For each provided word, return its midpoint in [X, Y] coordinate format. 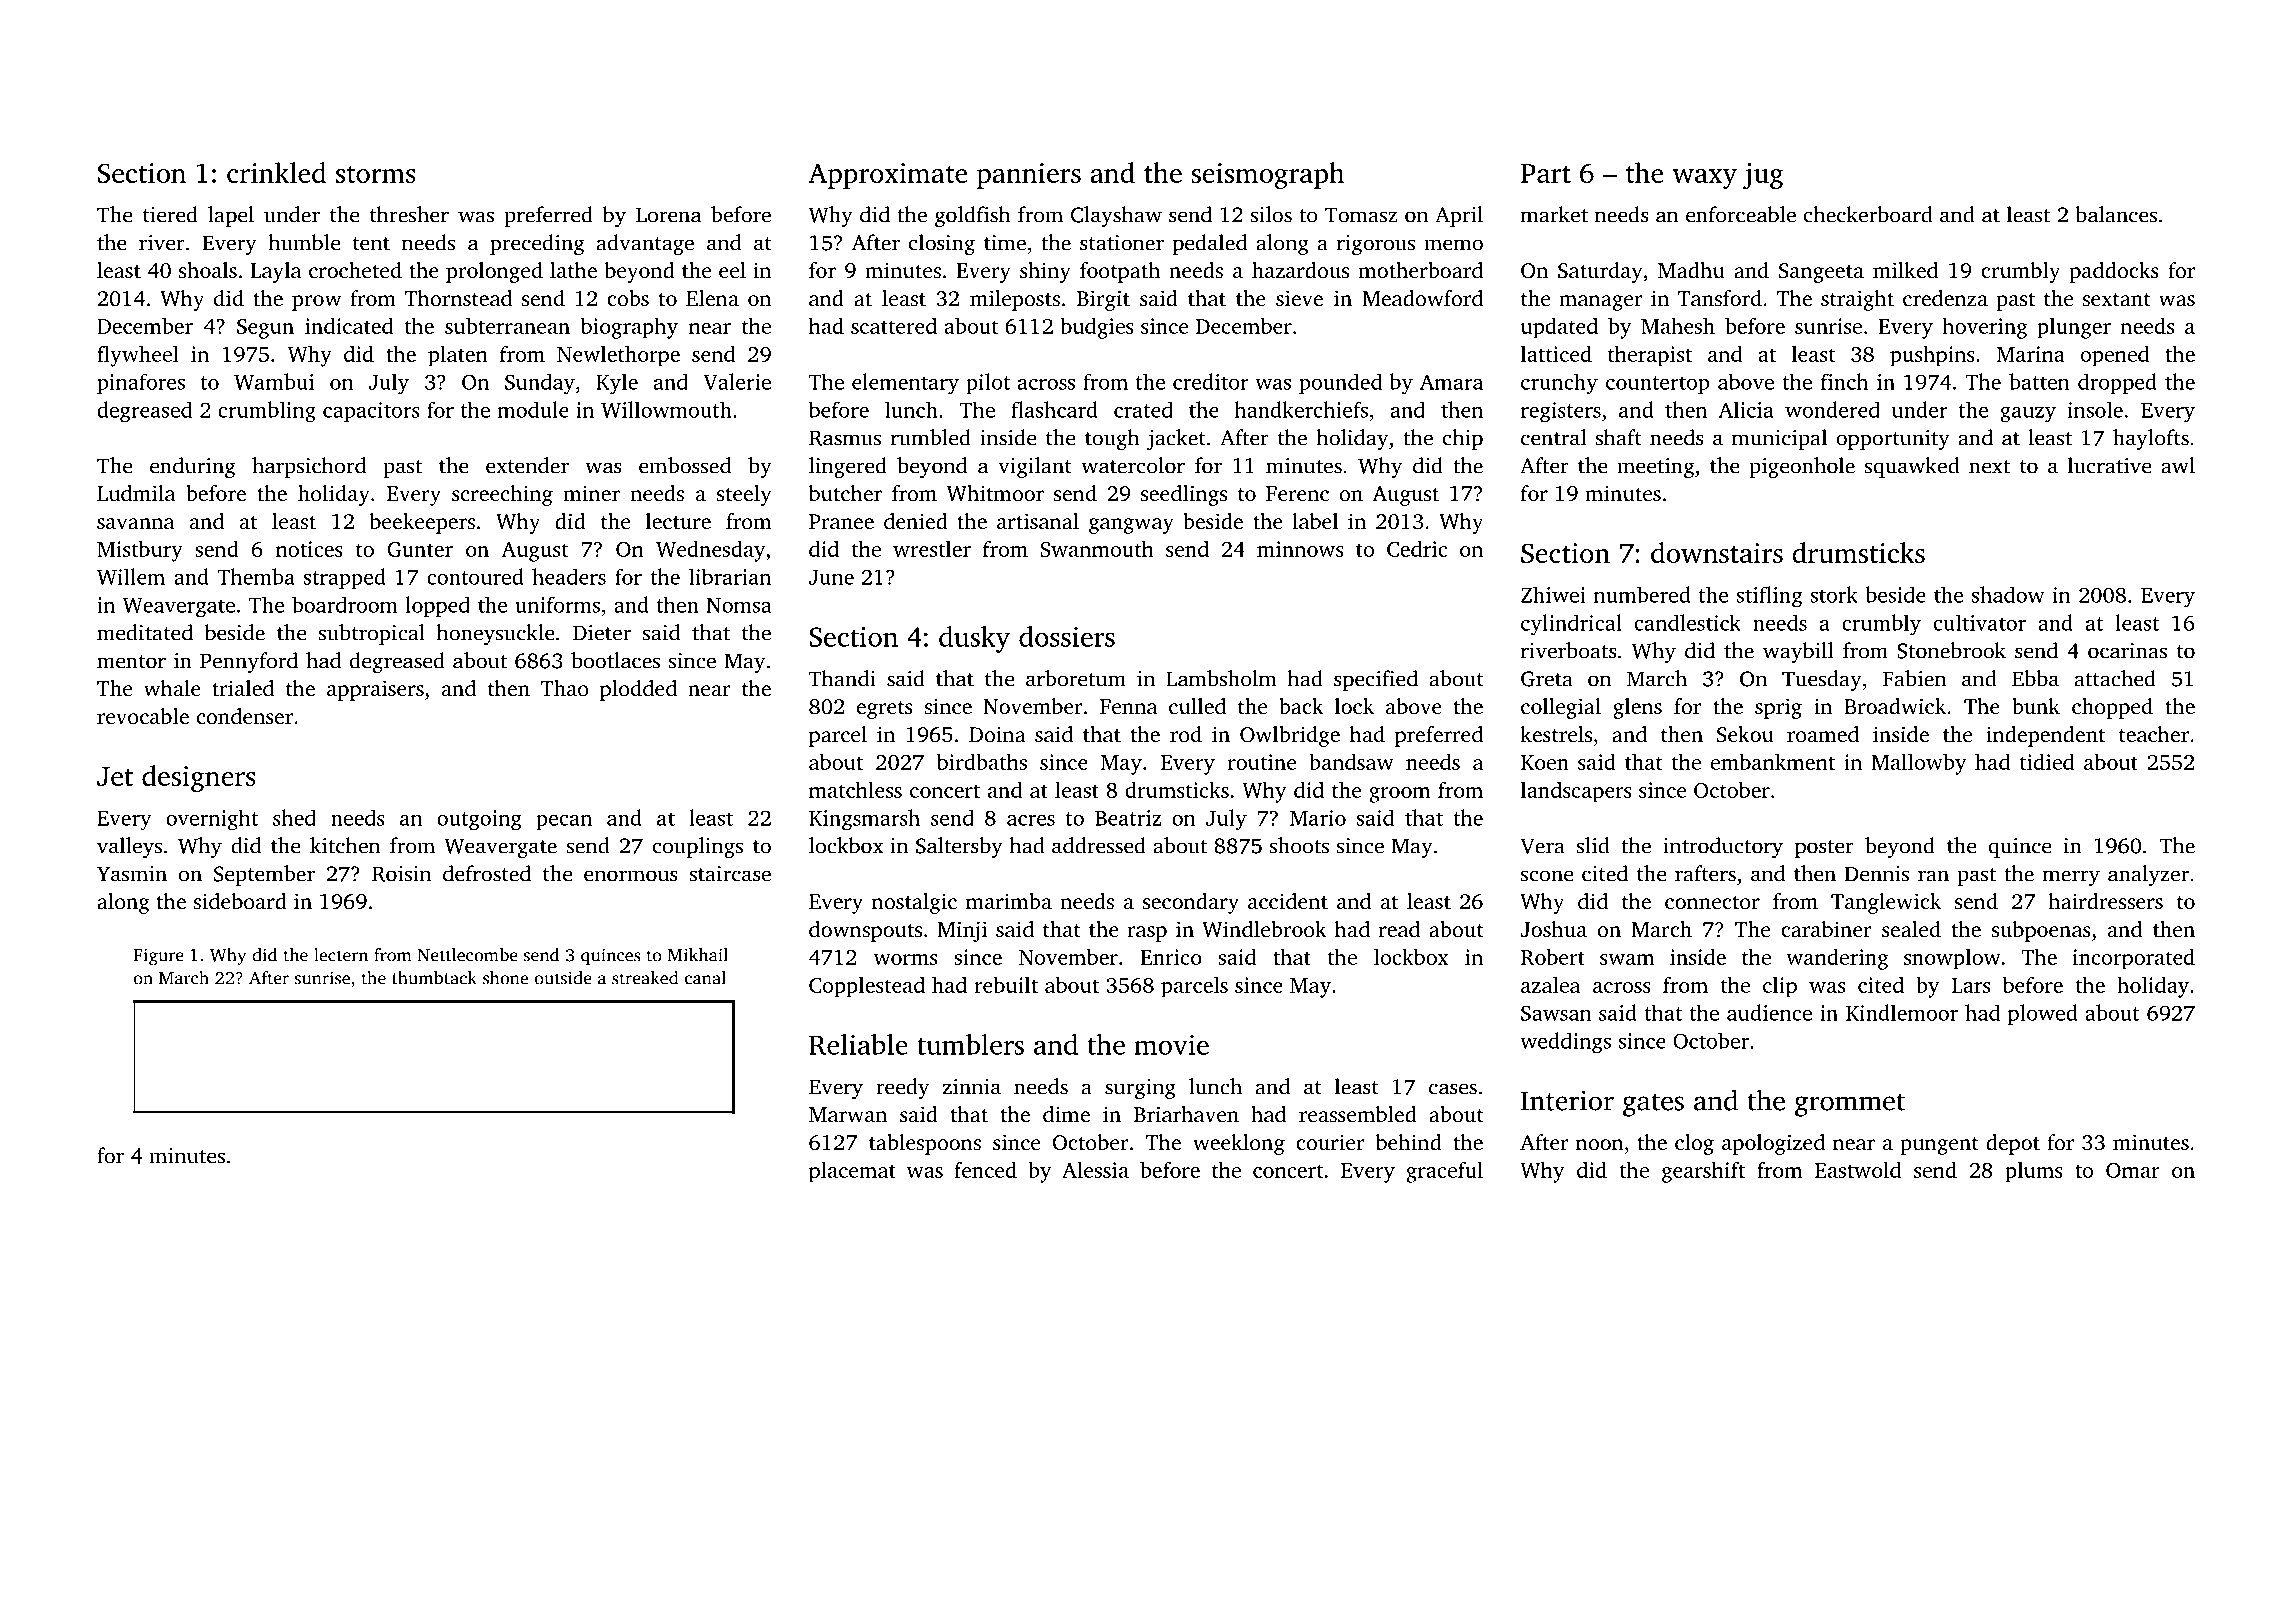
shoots [1299, 845]
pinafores [141, 383]
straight [1857, 300]
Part [1546, 173]
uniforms [557, 604]
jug [1763, 176]
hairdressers [2105, 901]
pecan [564, 822]
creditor [1211, 381]
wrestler [932, 549]
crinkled [276, 172]
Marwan [848, 1114]
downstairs [1717, 552]
